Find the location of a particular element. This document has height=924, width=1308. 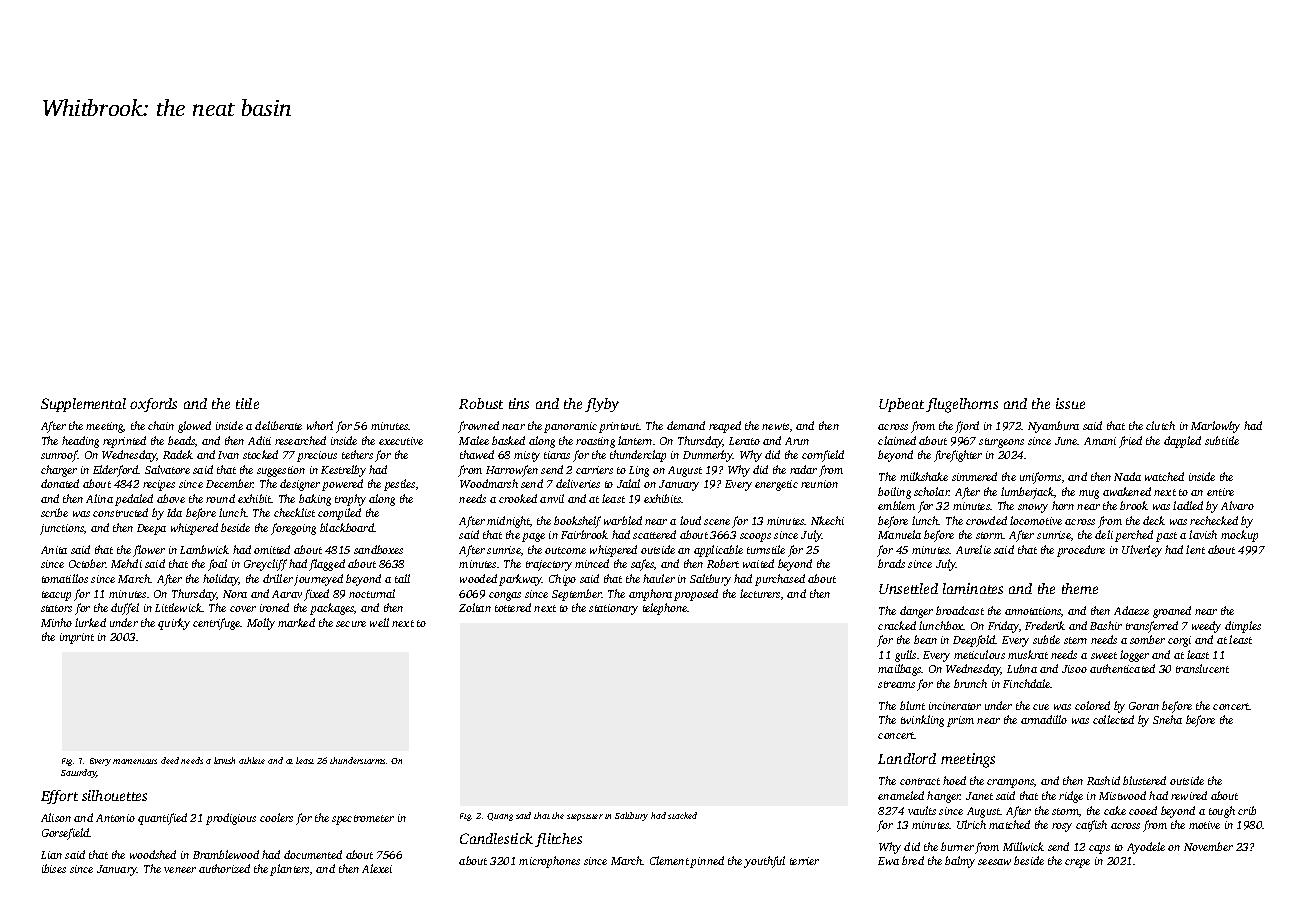

Supplemental is located at coordinates (83, 405).
